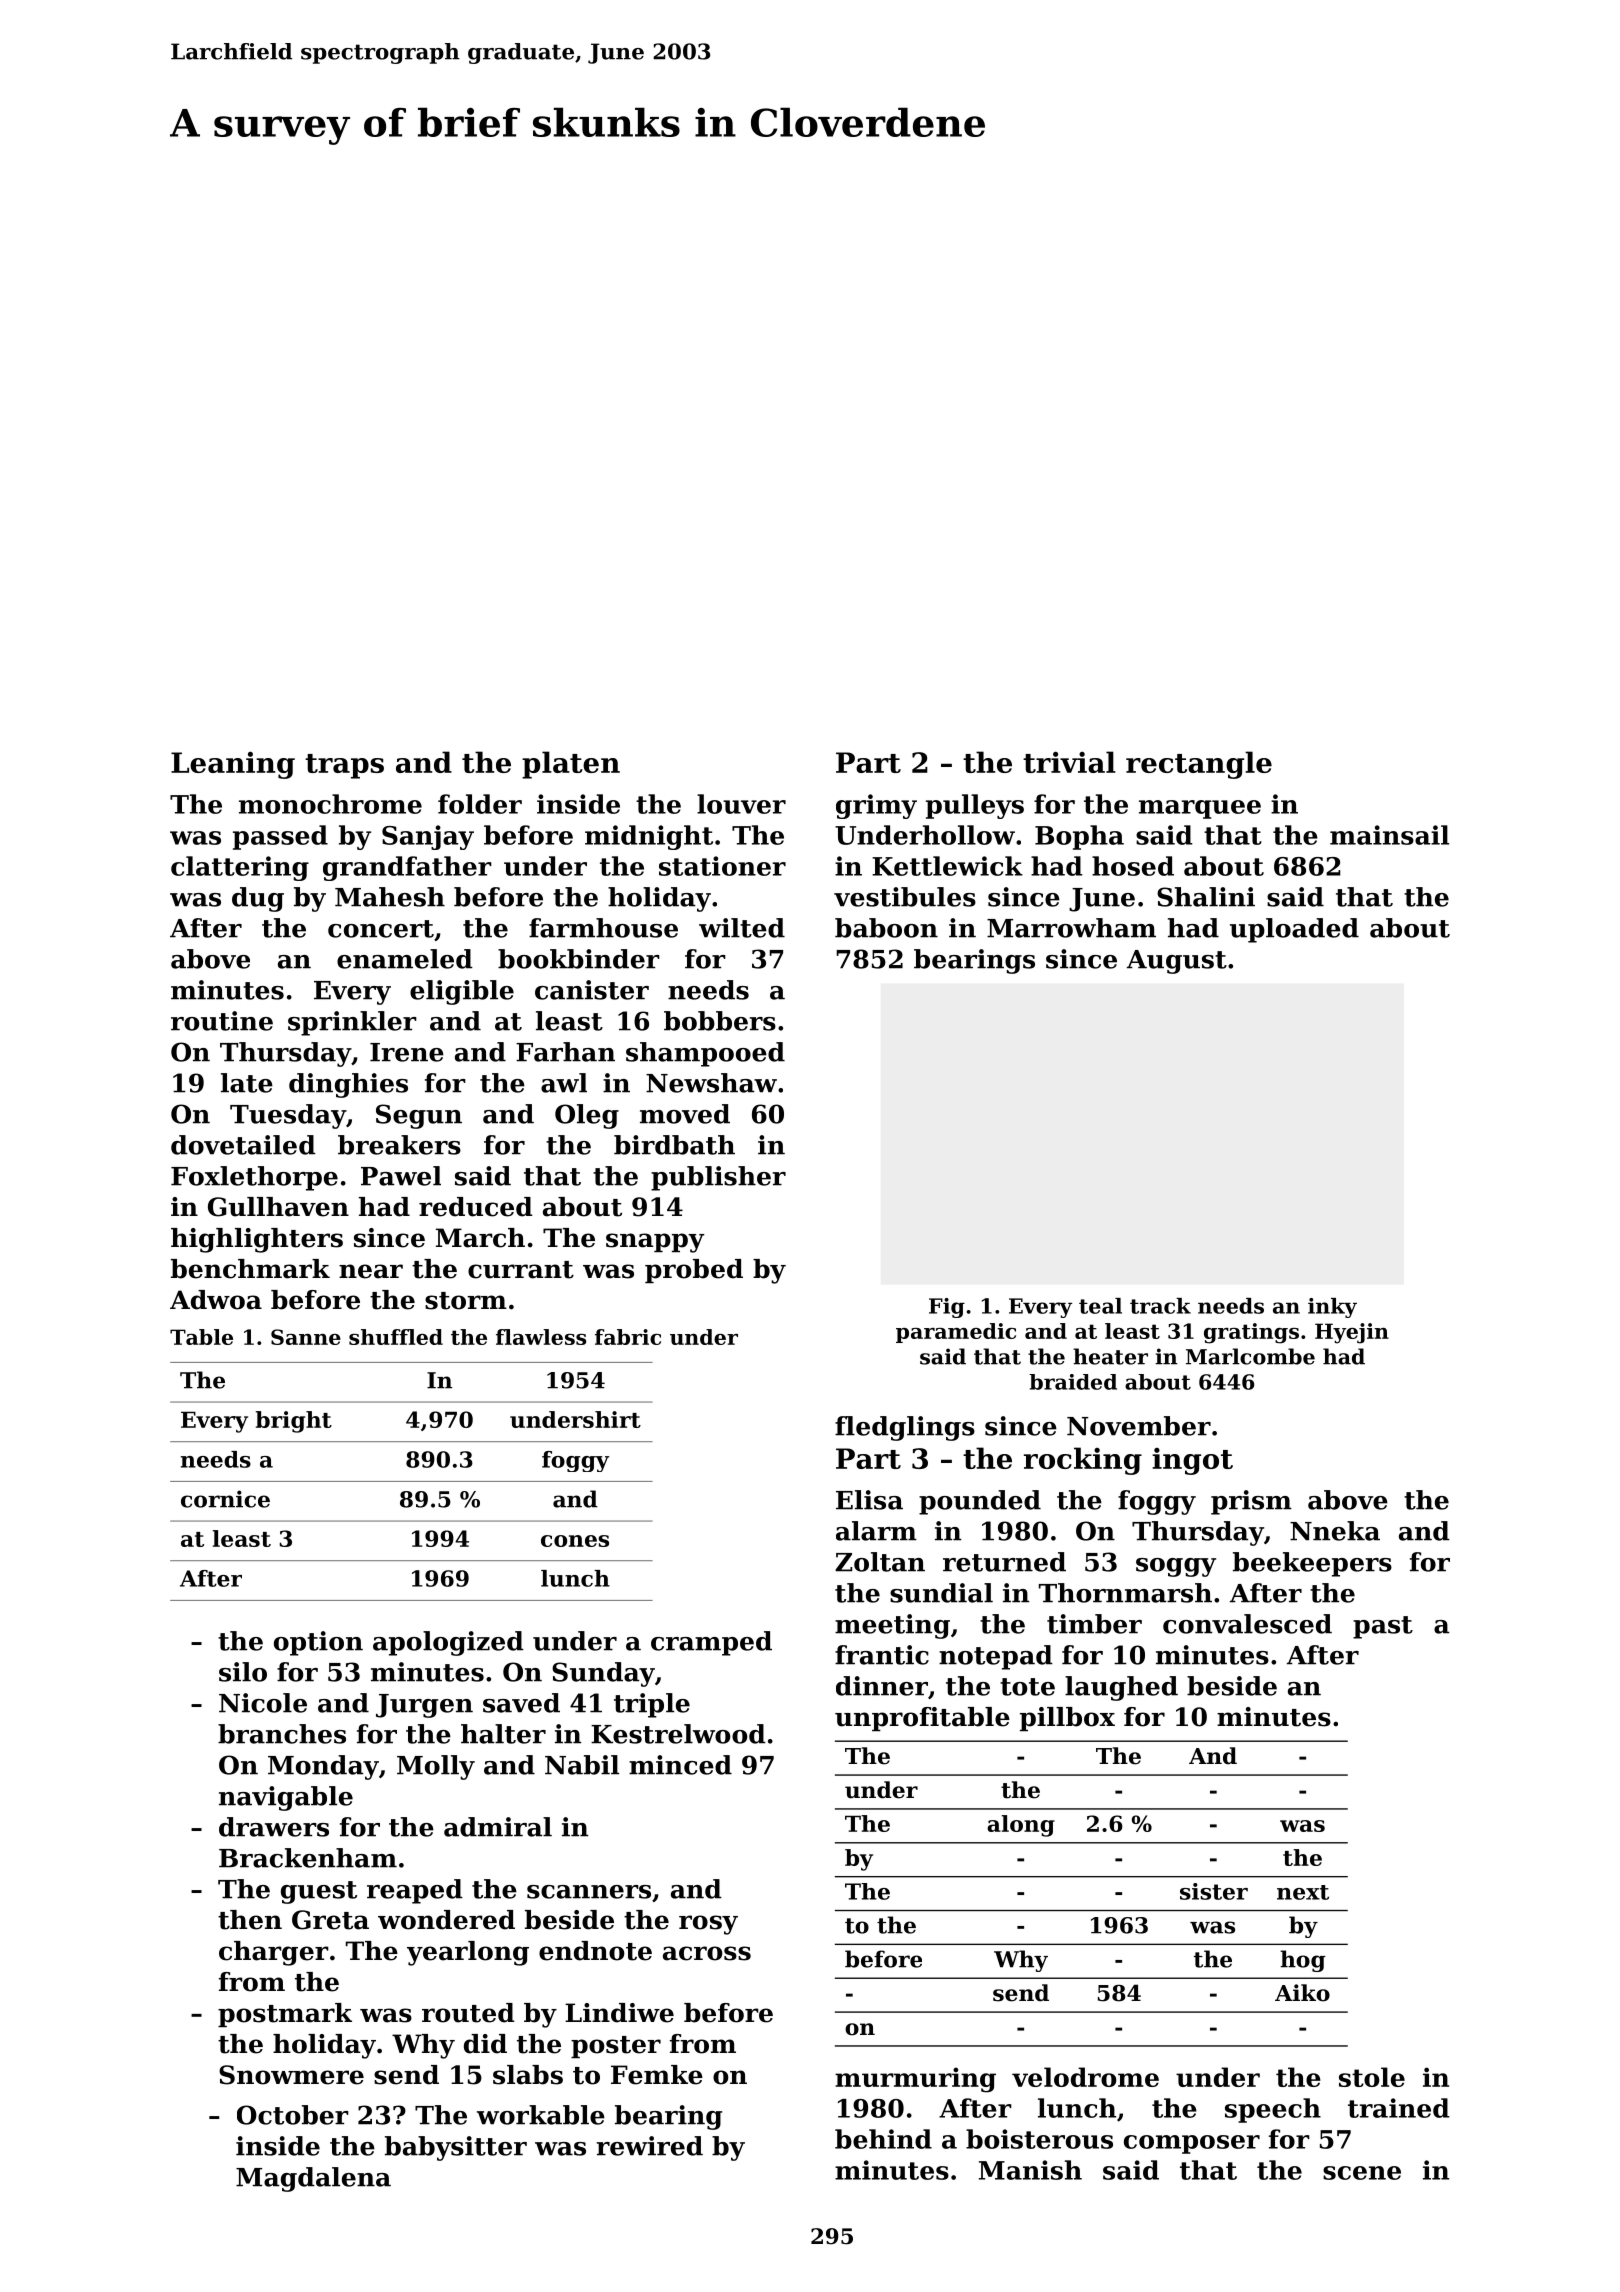 This page has height=2292, width=1620. What do you see at coordinates (1251, 1502) in the page?
I see `prism` at bounding box center [1251, 1502].
